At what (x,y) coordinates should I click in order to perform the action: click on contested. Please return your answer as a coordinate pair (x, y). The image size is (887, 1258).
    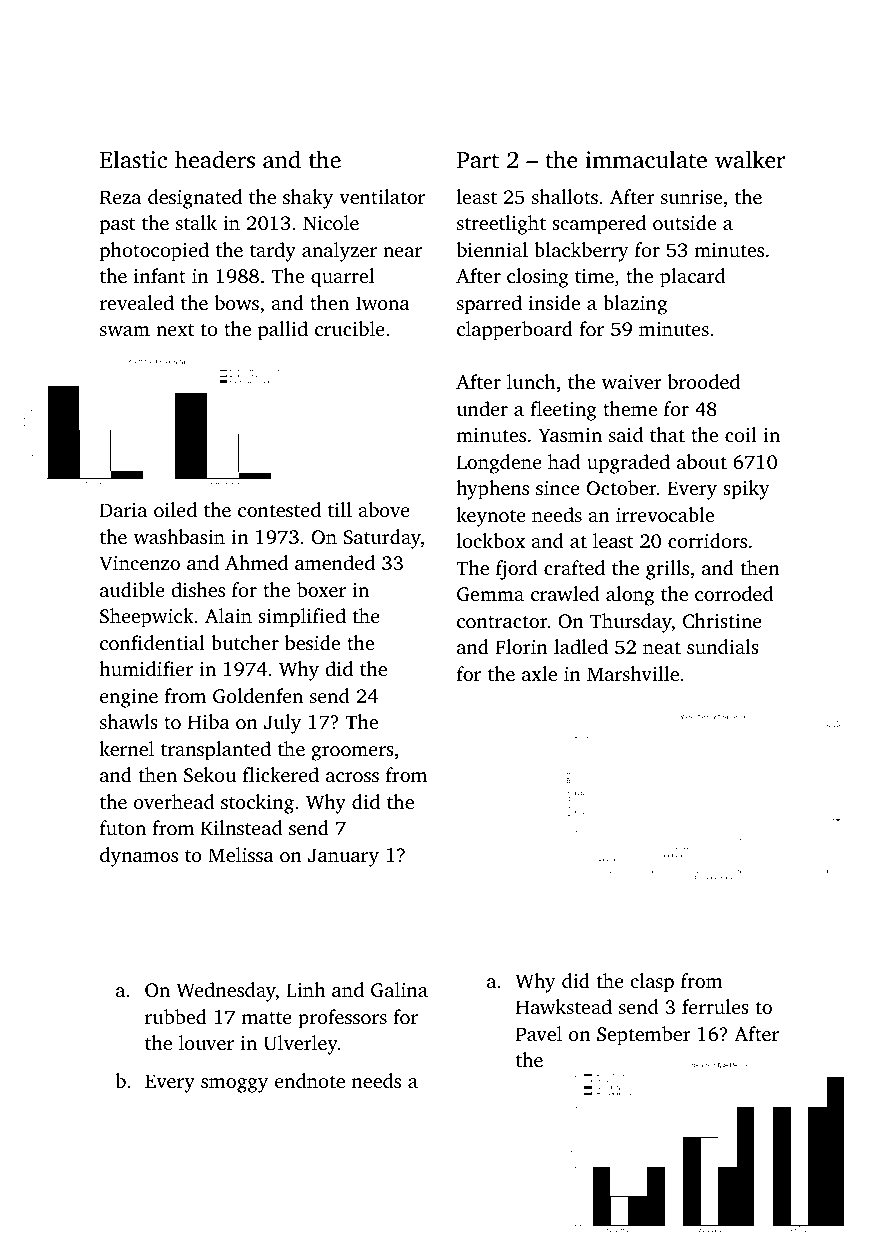
    Looking at the image, I should click on (279, 509).
